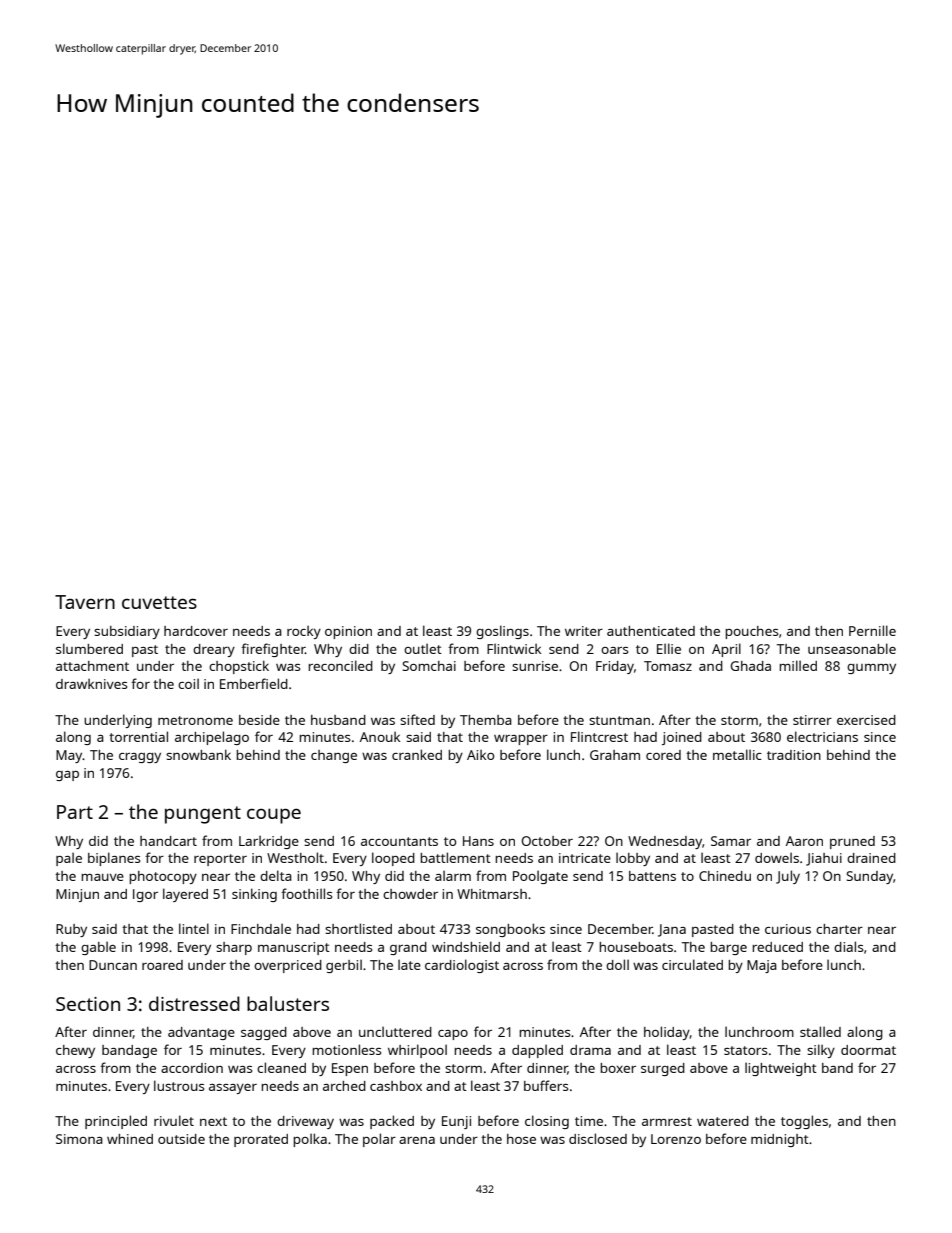 This screenshot has height=1233, width=952. What do you see at coordinates (380, 737) in the screenshot?
I see `Anouk` at bounding box center [380, 737].
